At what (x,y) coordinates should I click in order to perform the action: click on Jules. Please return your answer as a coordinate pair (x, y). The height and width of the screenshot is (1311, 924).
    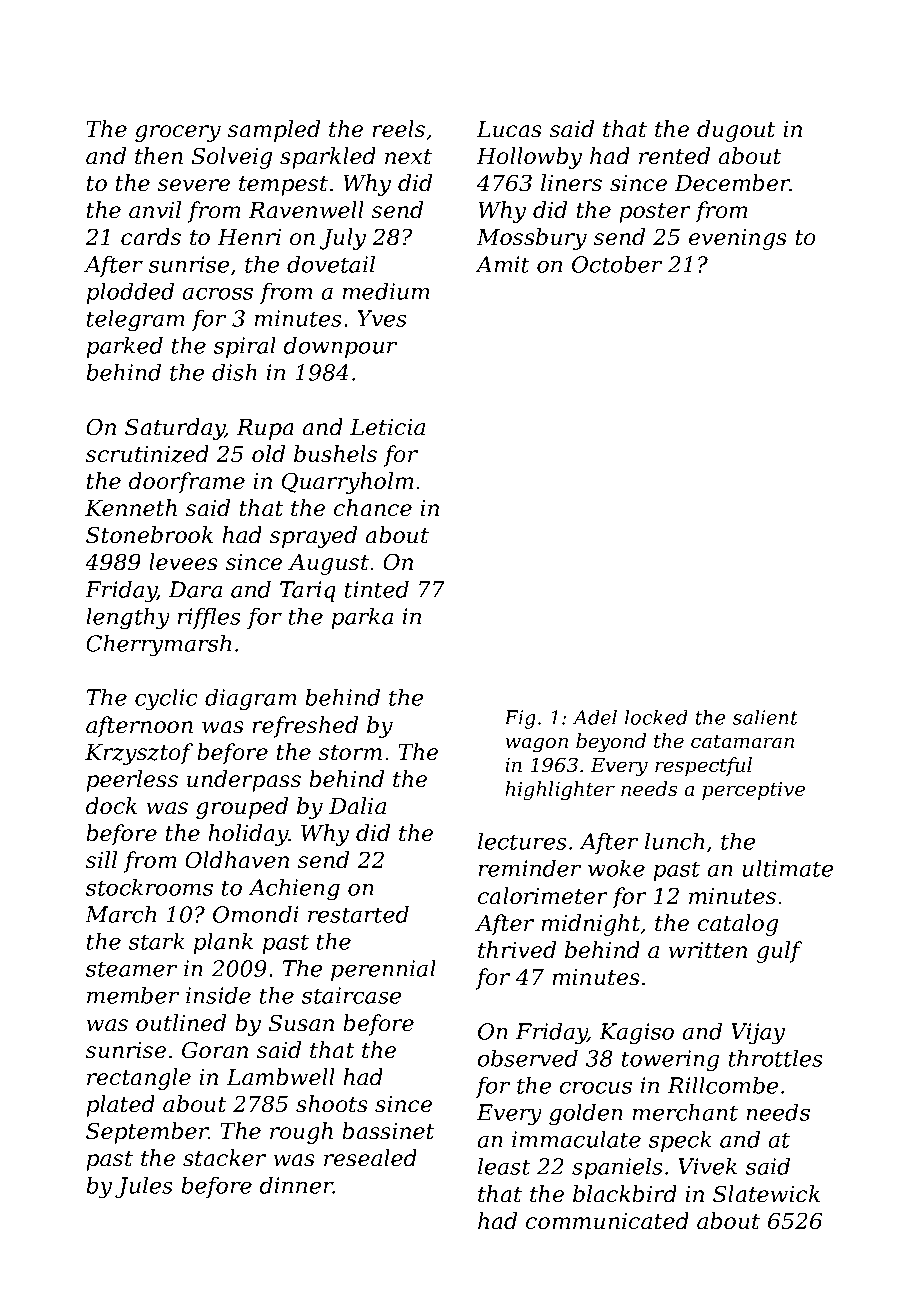
    Looking at the image, I should click on (144, 1187).
